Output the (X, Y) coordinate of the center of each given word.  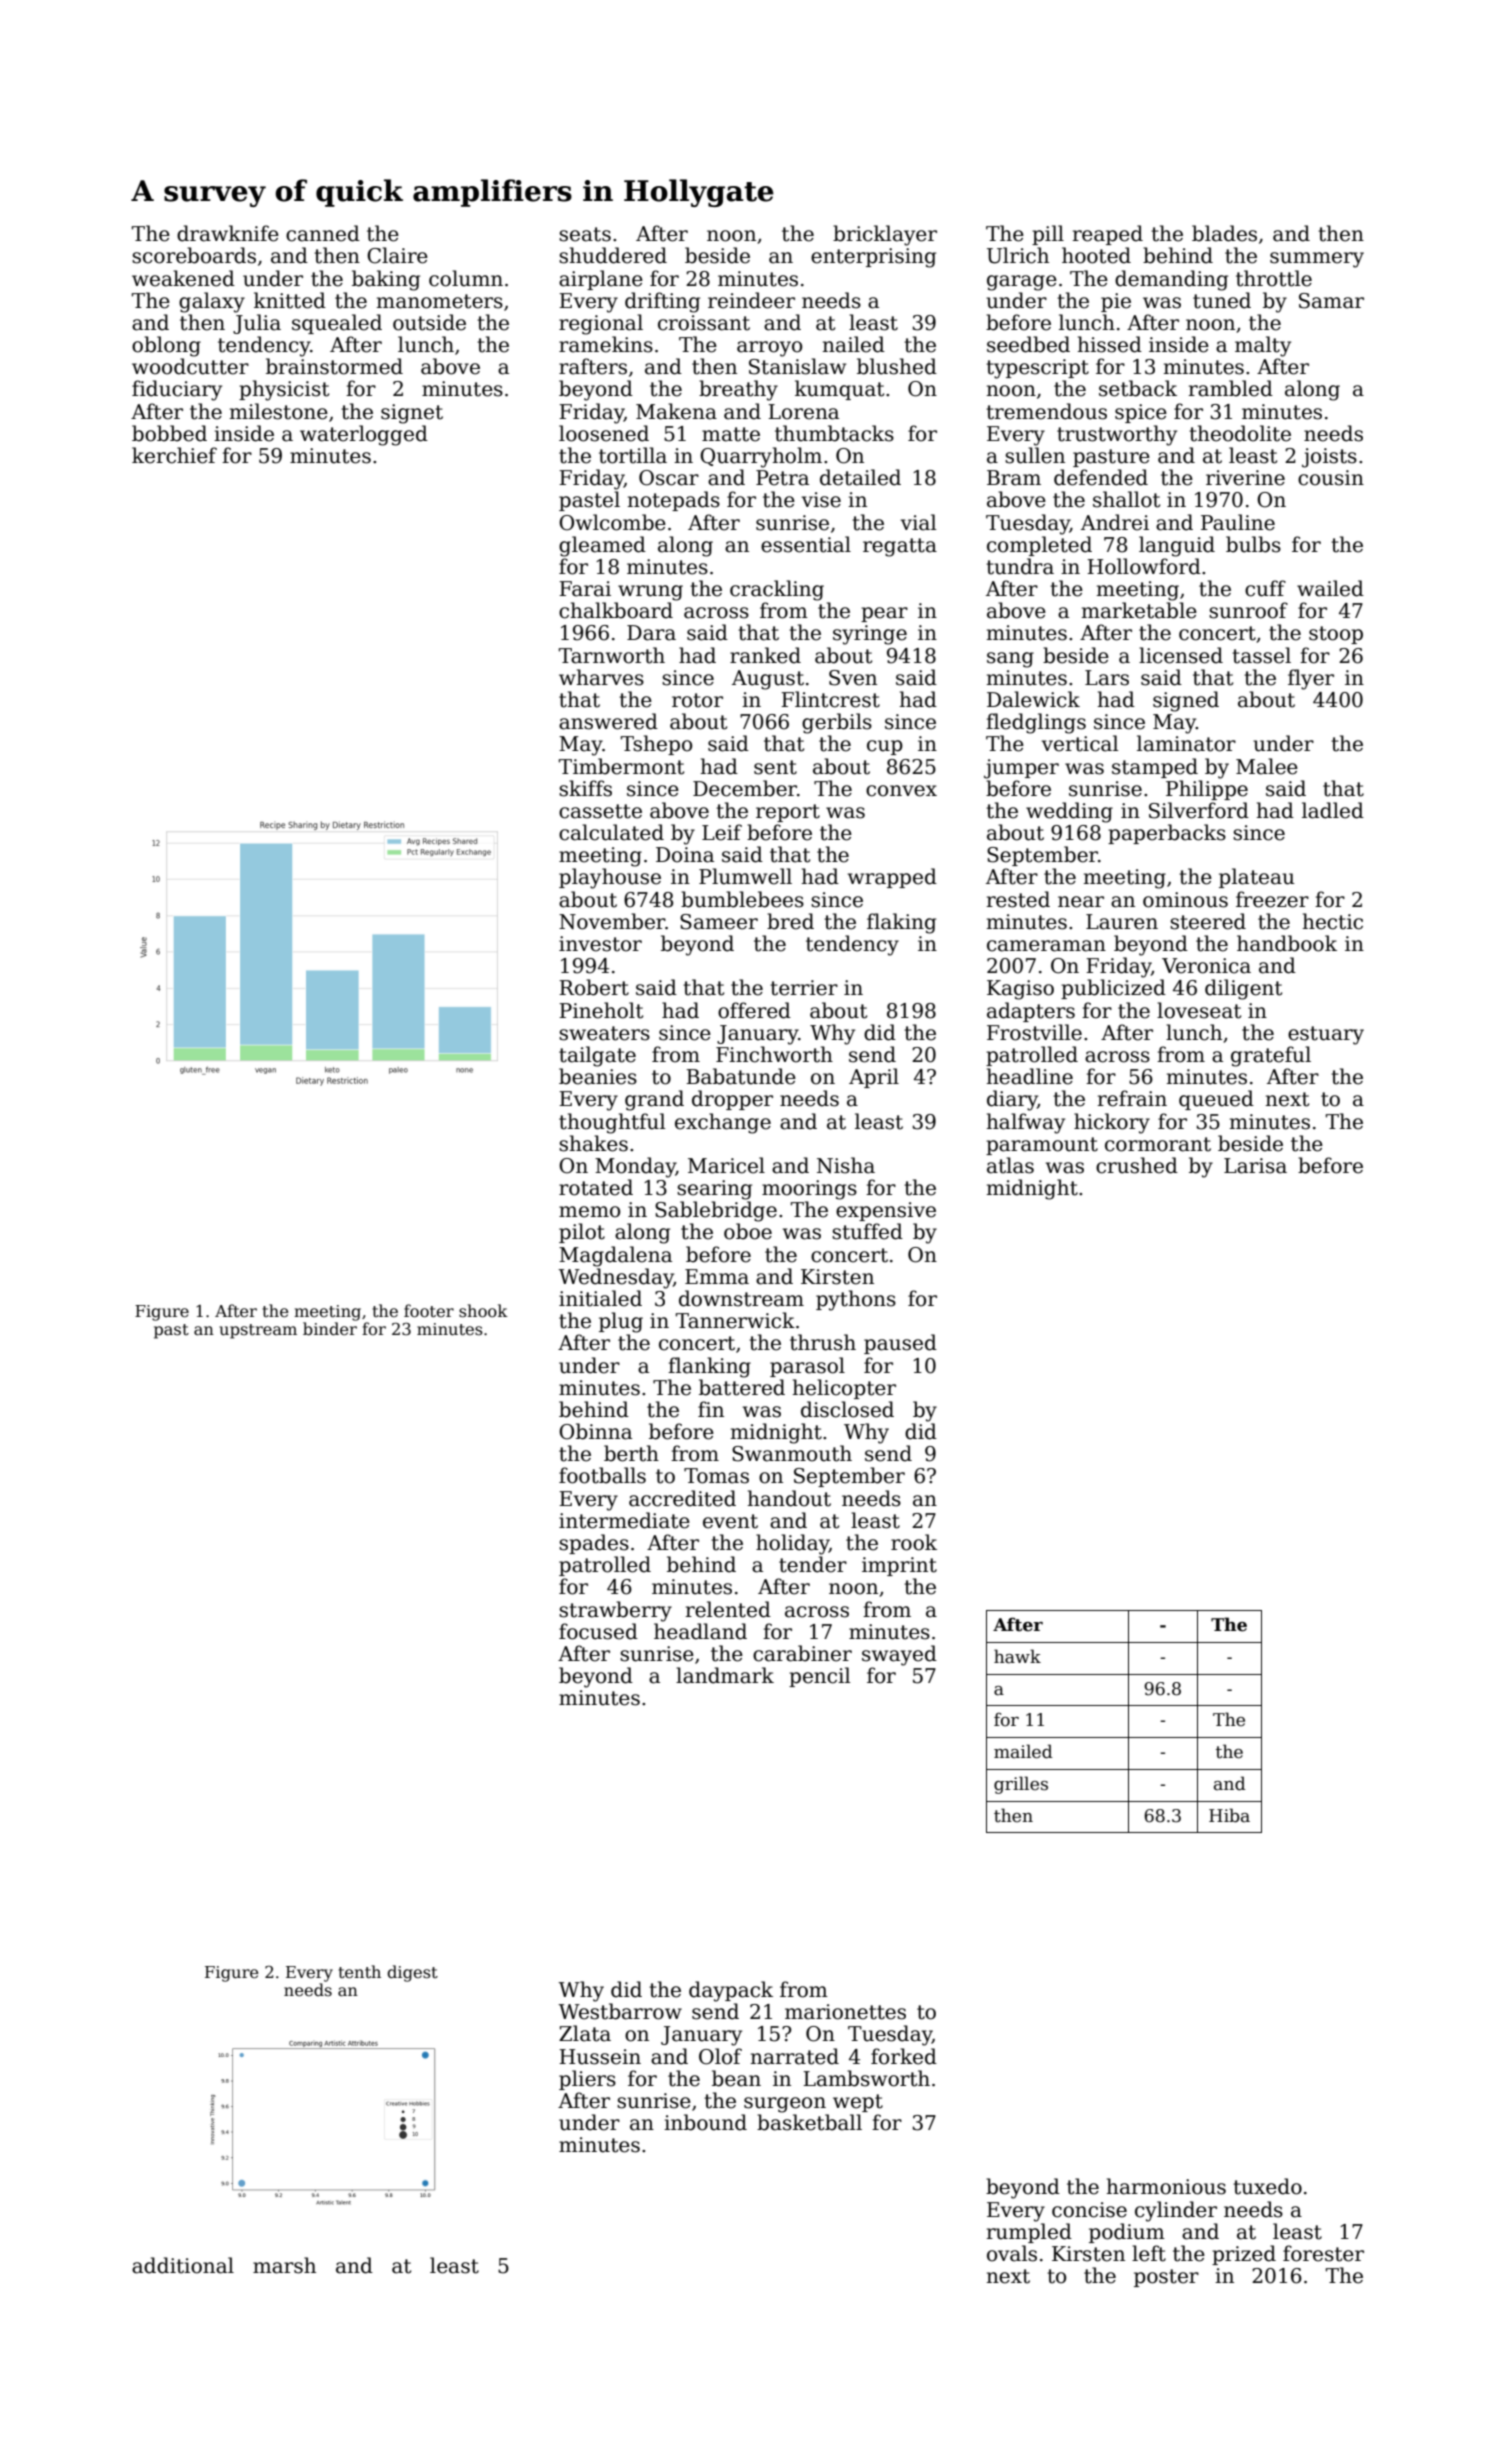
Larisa (1255, 1166)
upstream (258, 1331)
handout (789, 1498)
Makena (676, 411)
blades (1224, 233)
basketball (809, 2122)
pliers (587, 2080)
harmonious (1166, 2186)
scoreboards (194, 255)
